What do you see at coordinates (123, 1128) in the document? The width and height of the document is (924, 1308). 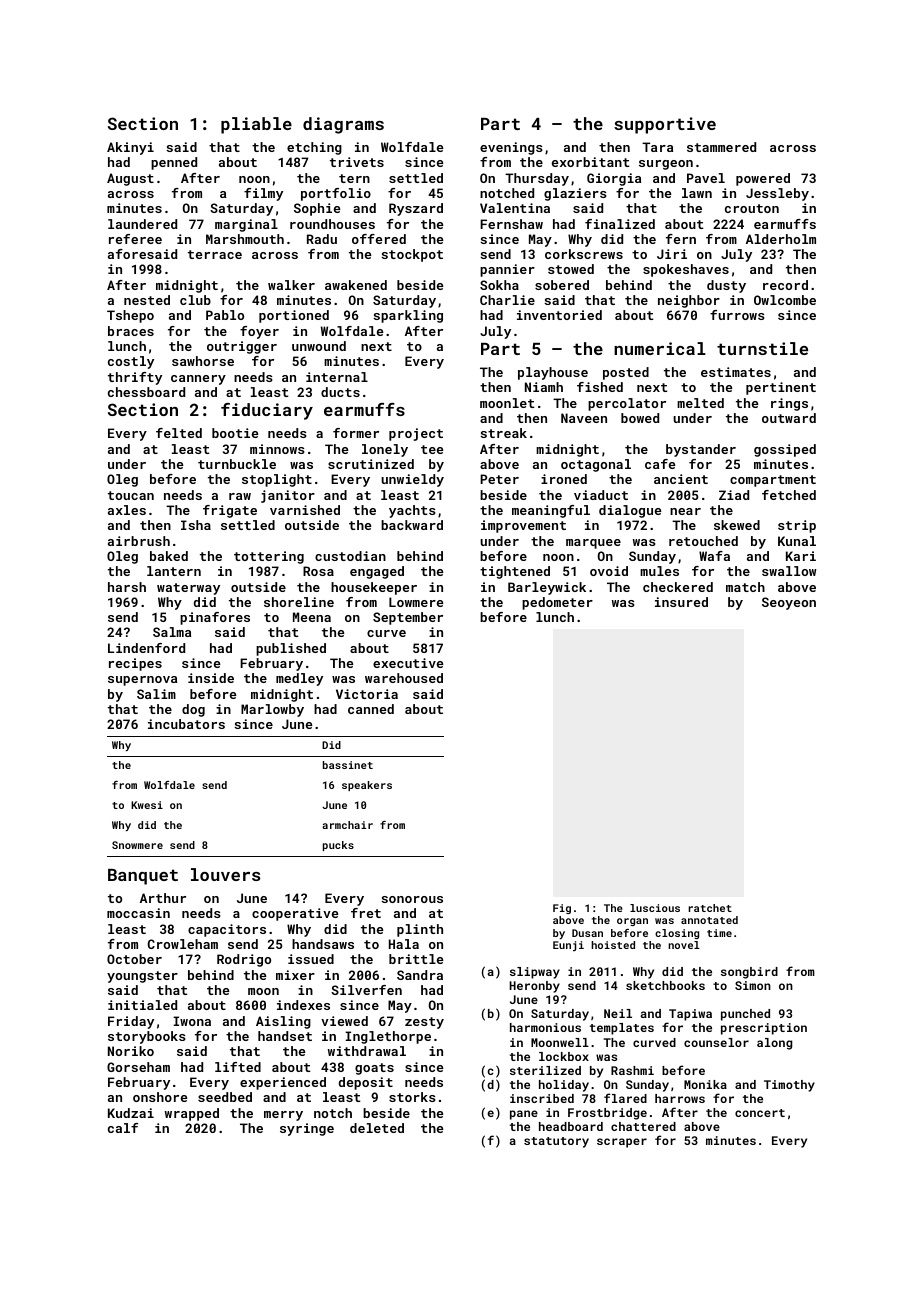 I see `calf` at bounding box center [123, 1128].
